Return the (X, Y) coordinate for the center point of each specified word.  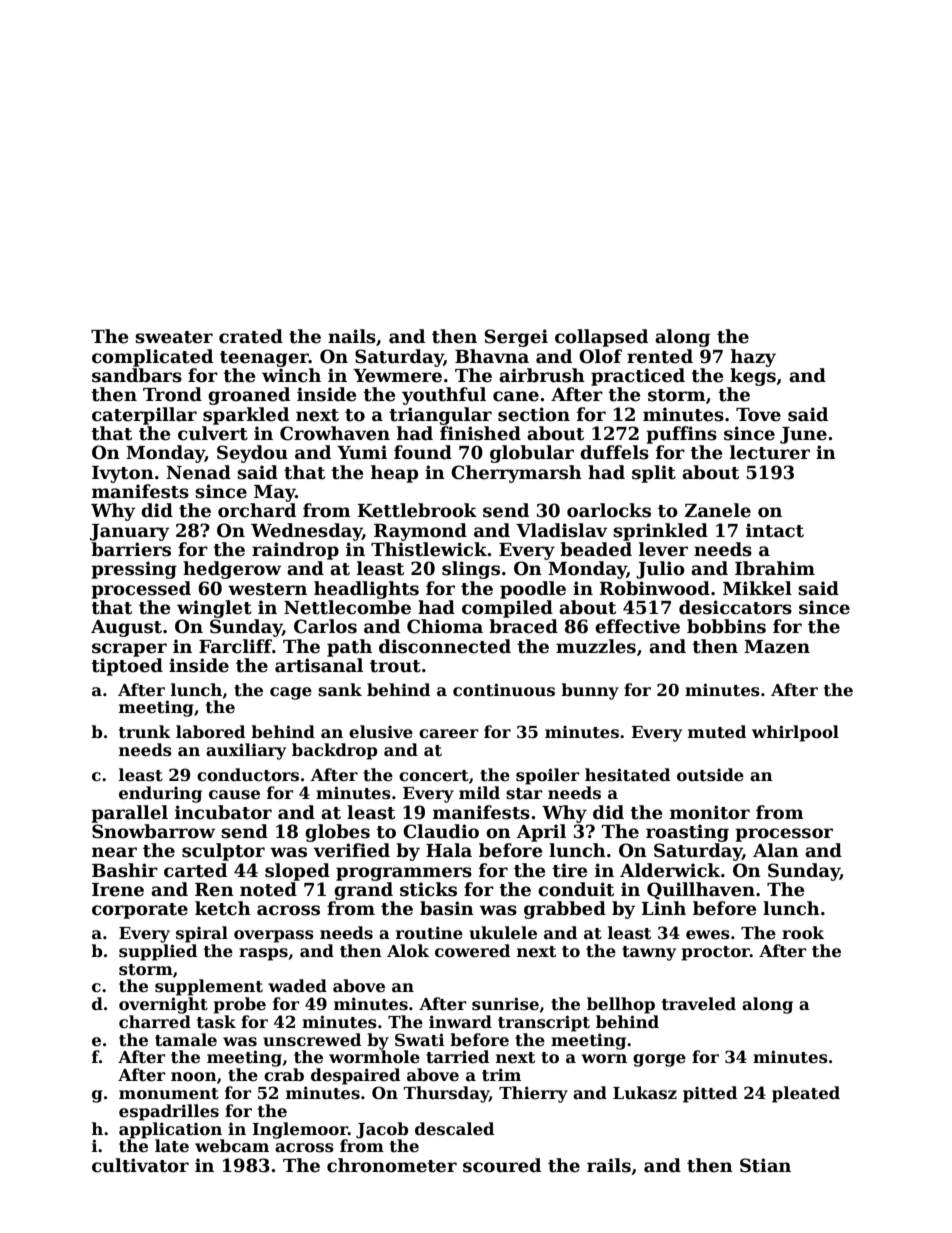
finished (480, 433)
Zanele (718, 510)
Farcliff (235, 646)
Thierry (533, 1094)
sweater (174, 337)
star (524, 794)
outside (710, 775)
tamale (186, 1040)
